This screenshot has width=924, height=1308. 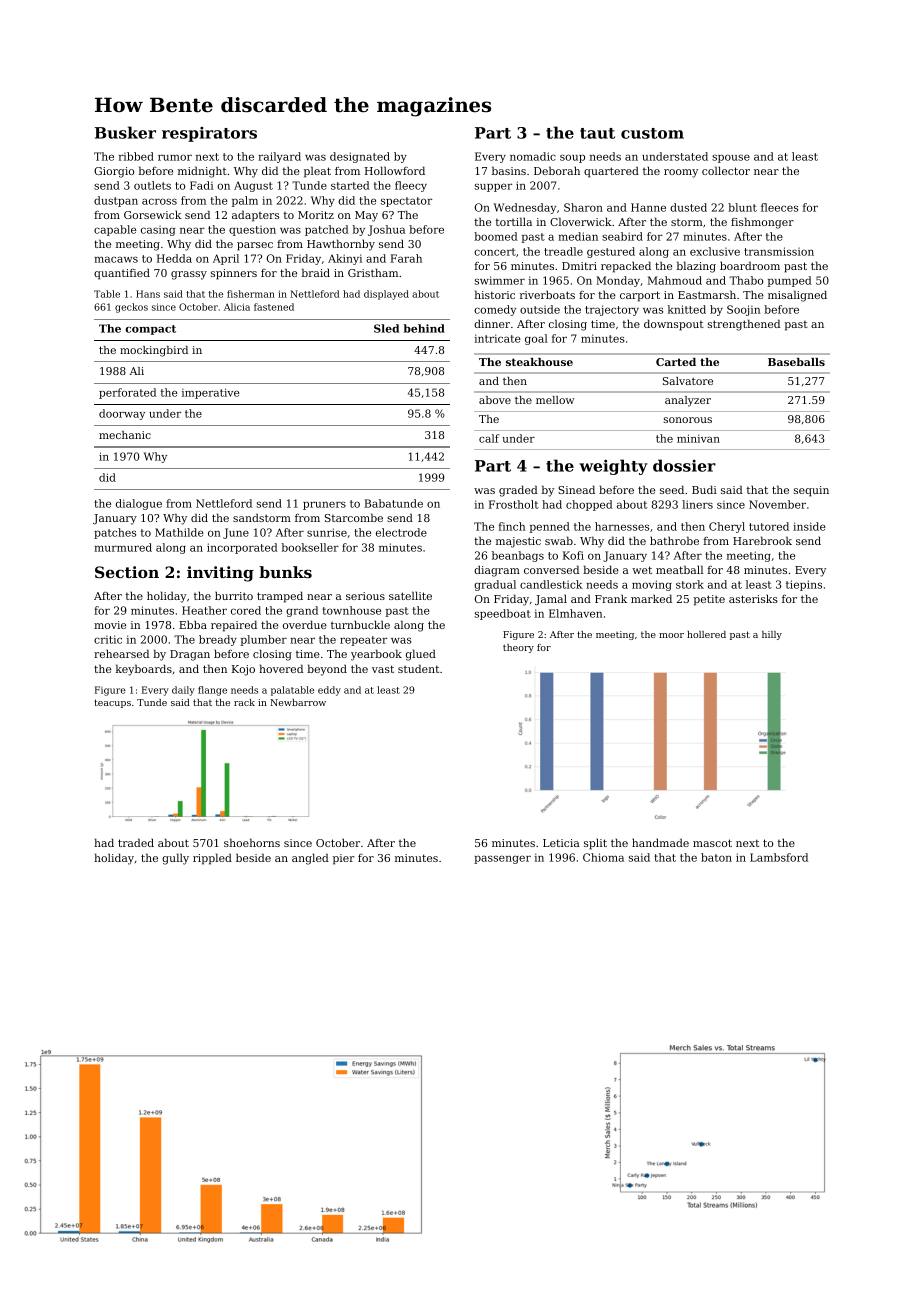 I want to click on patches, so click(x=115, y=533).
